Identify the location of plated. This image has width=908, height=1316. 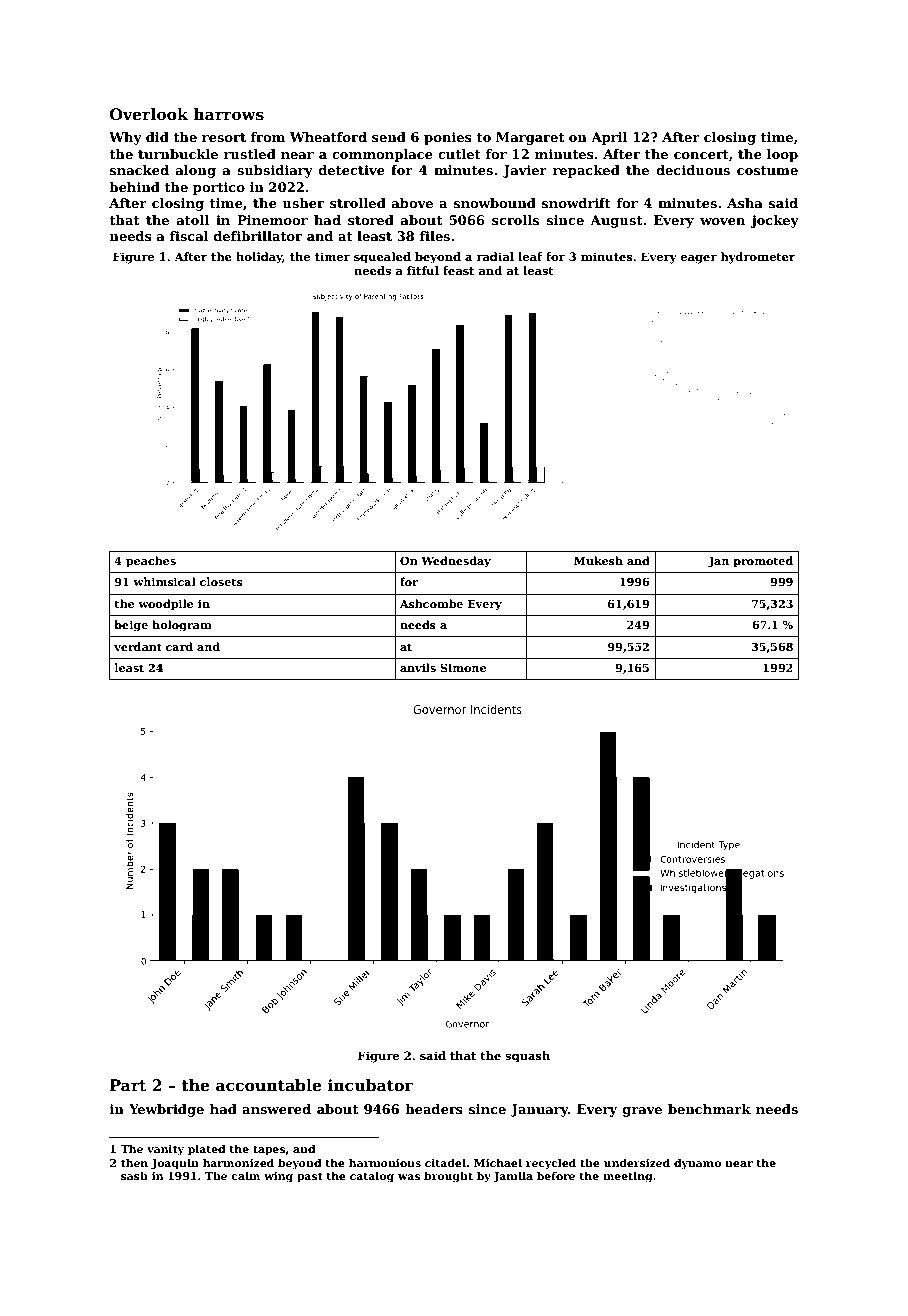
(206, 1149).
